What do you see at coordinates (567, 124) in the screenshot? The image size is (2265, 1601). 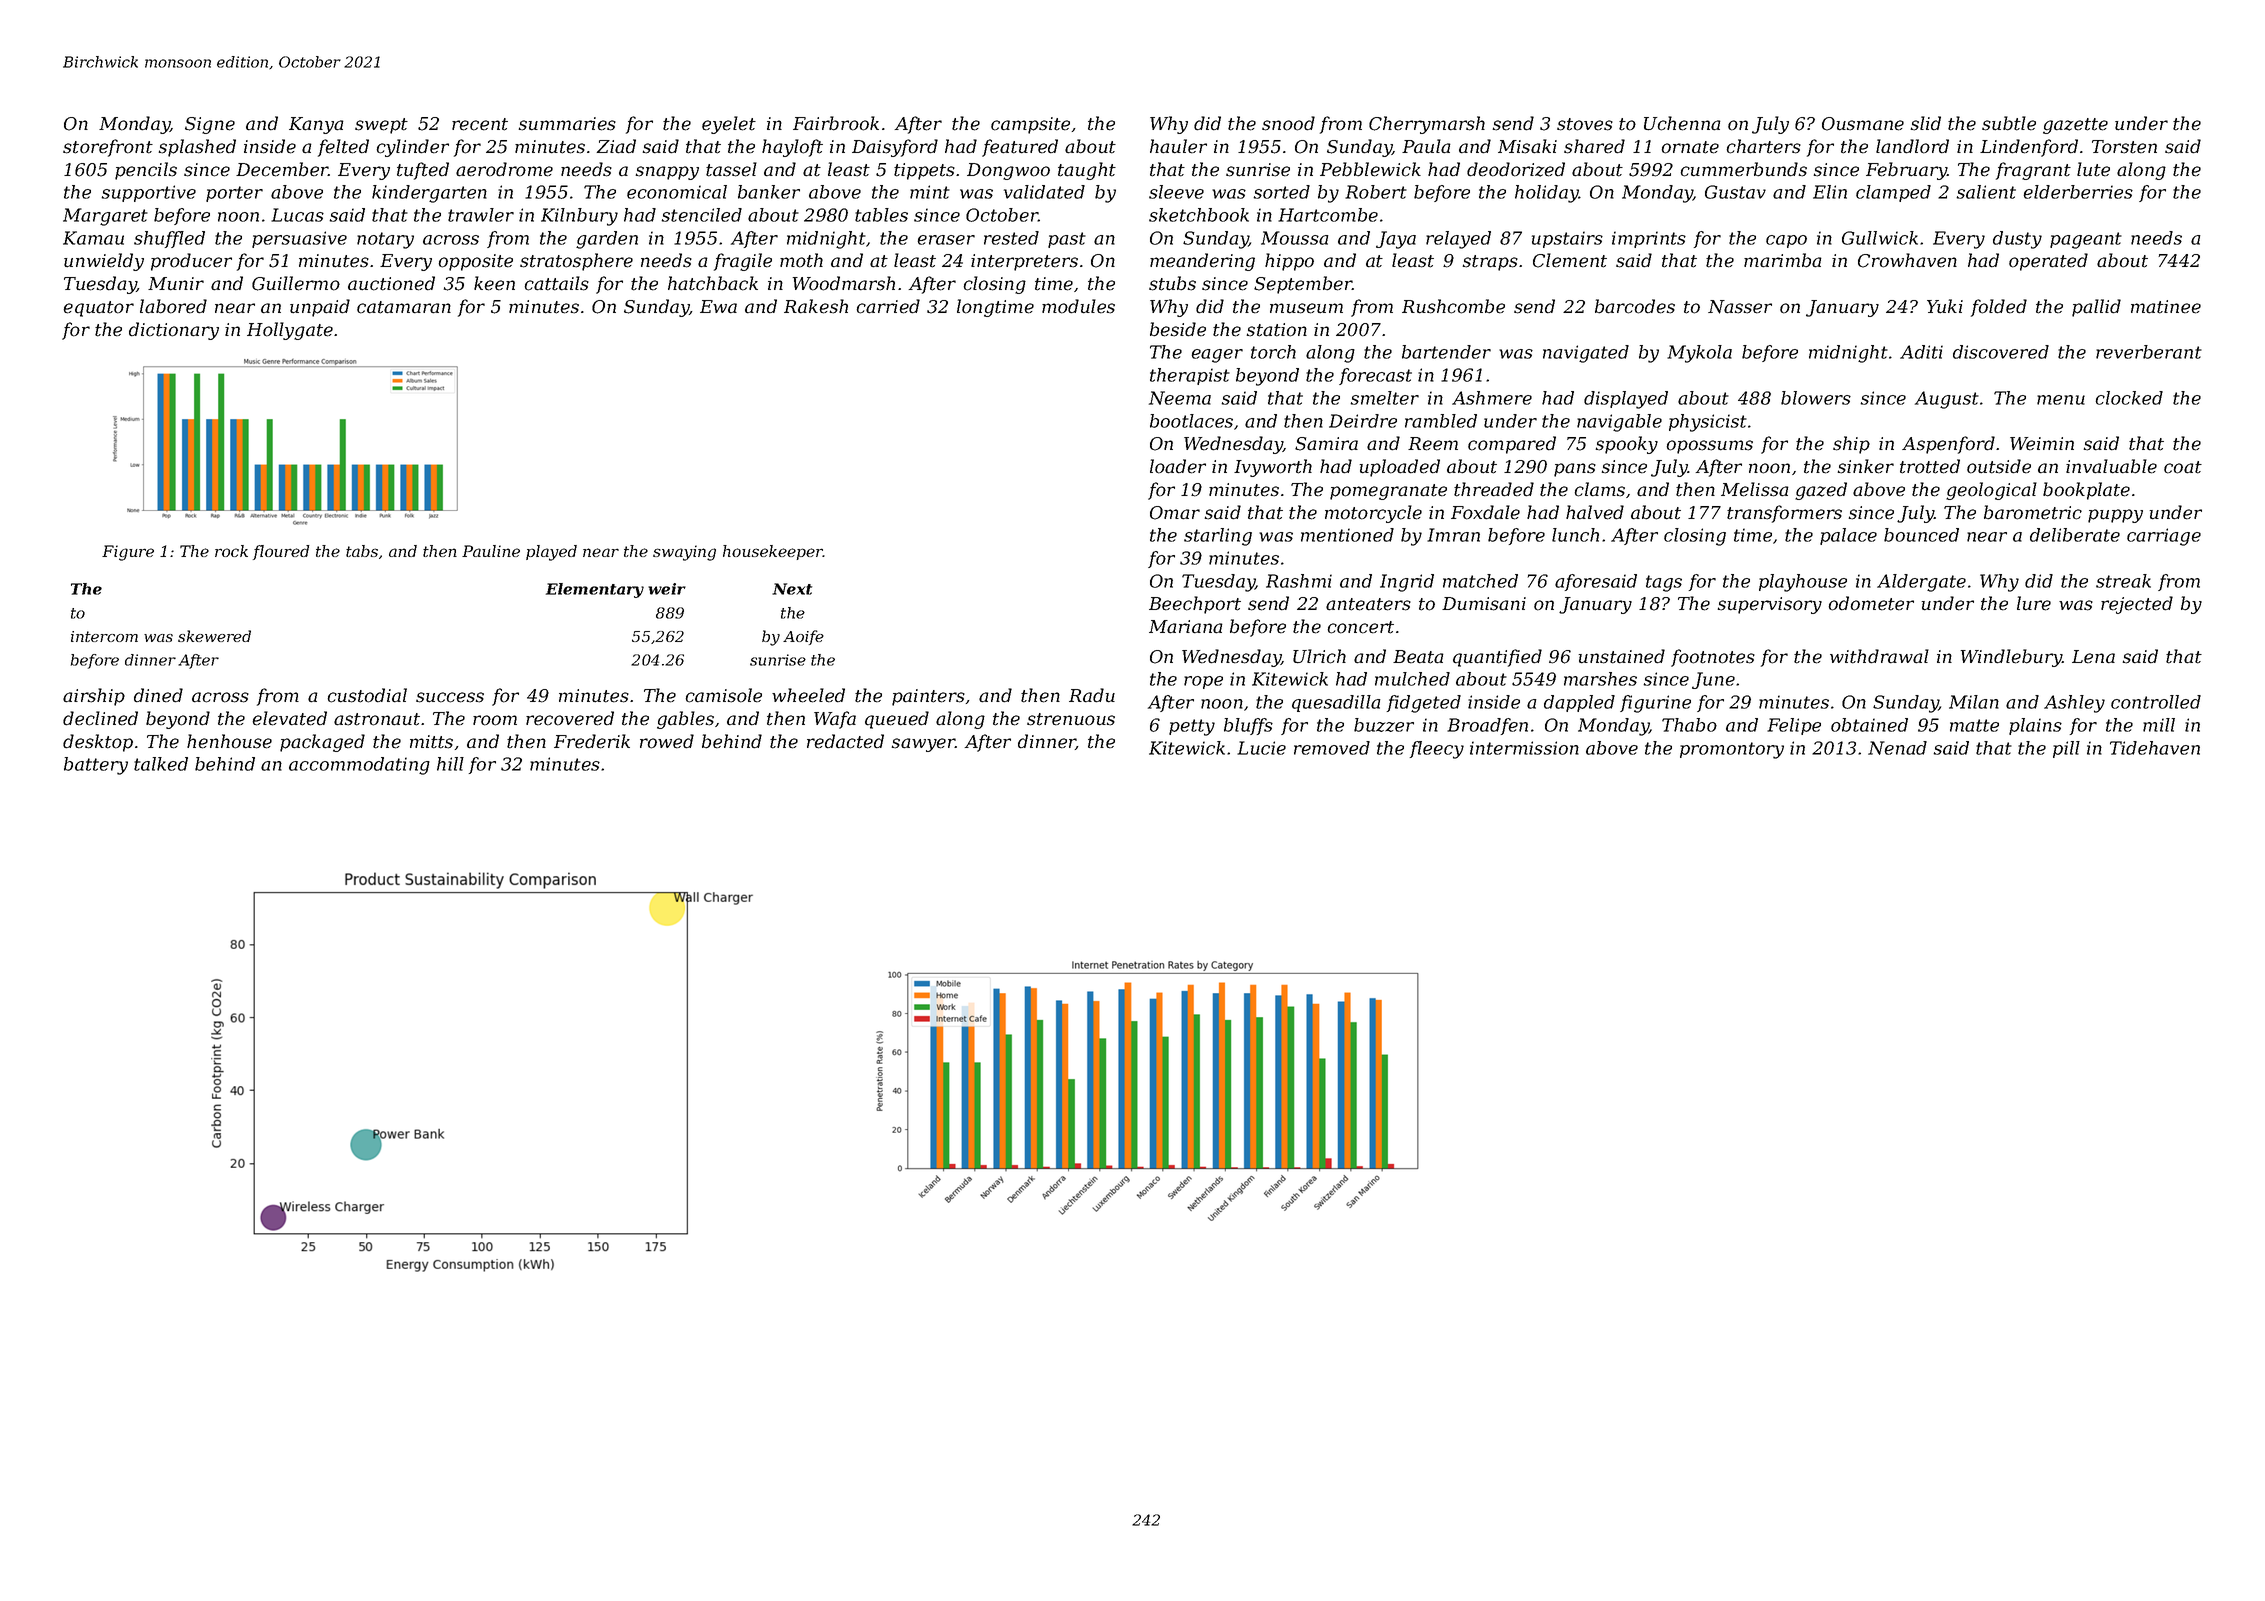 I see `summaries` at bounding box center [567, 124].
